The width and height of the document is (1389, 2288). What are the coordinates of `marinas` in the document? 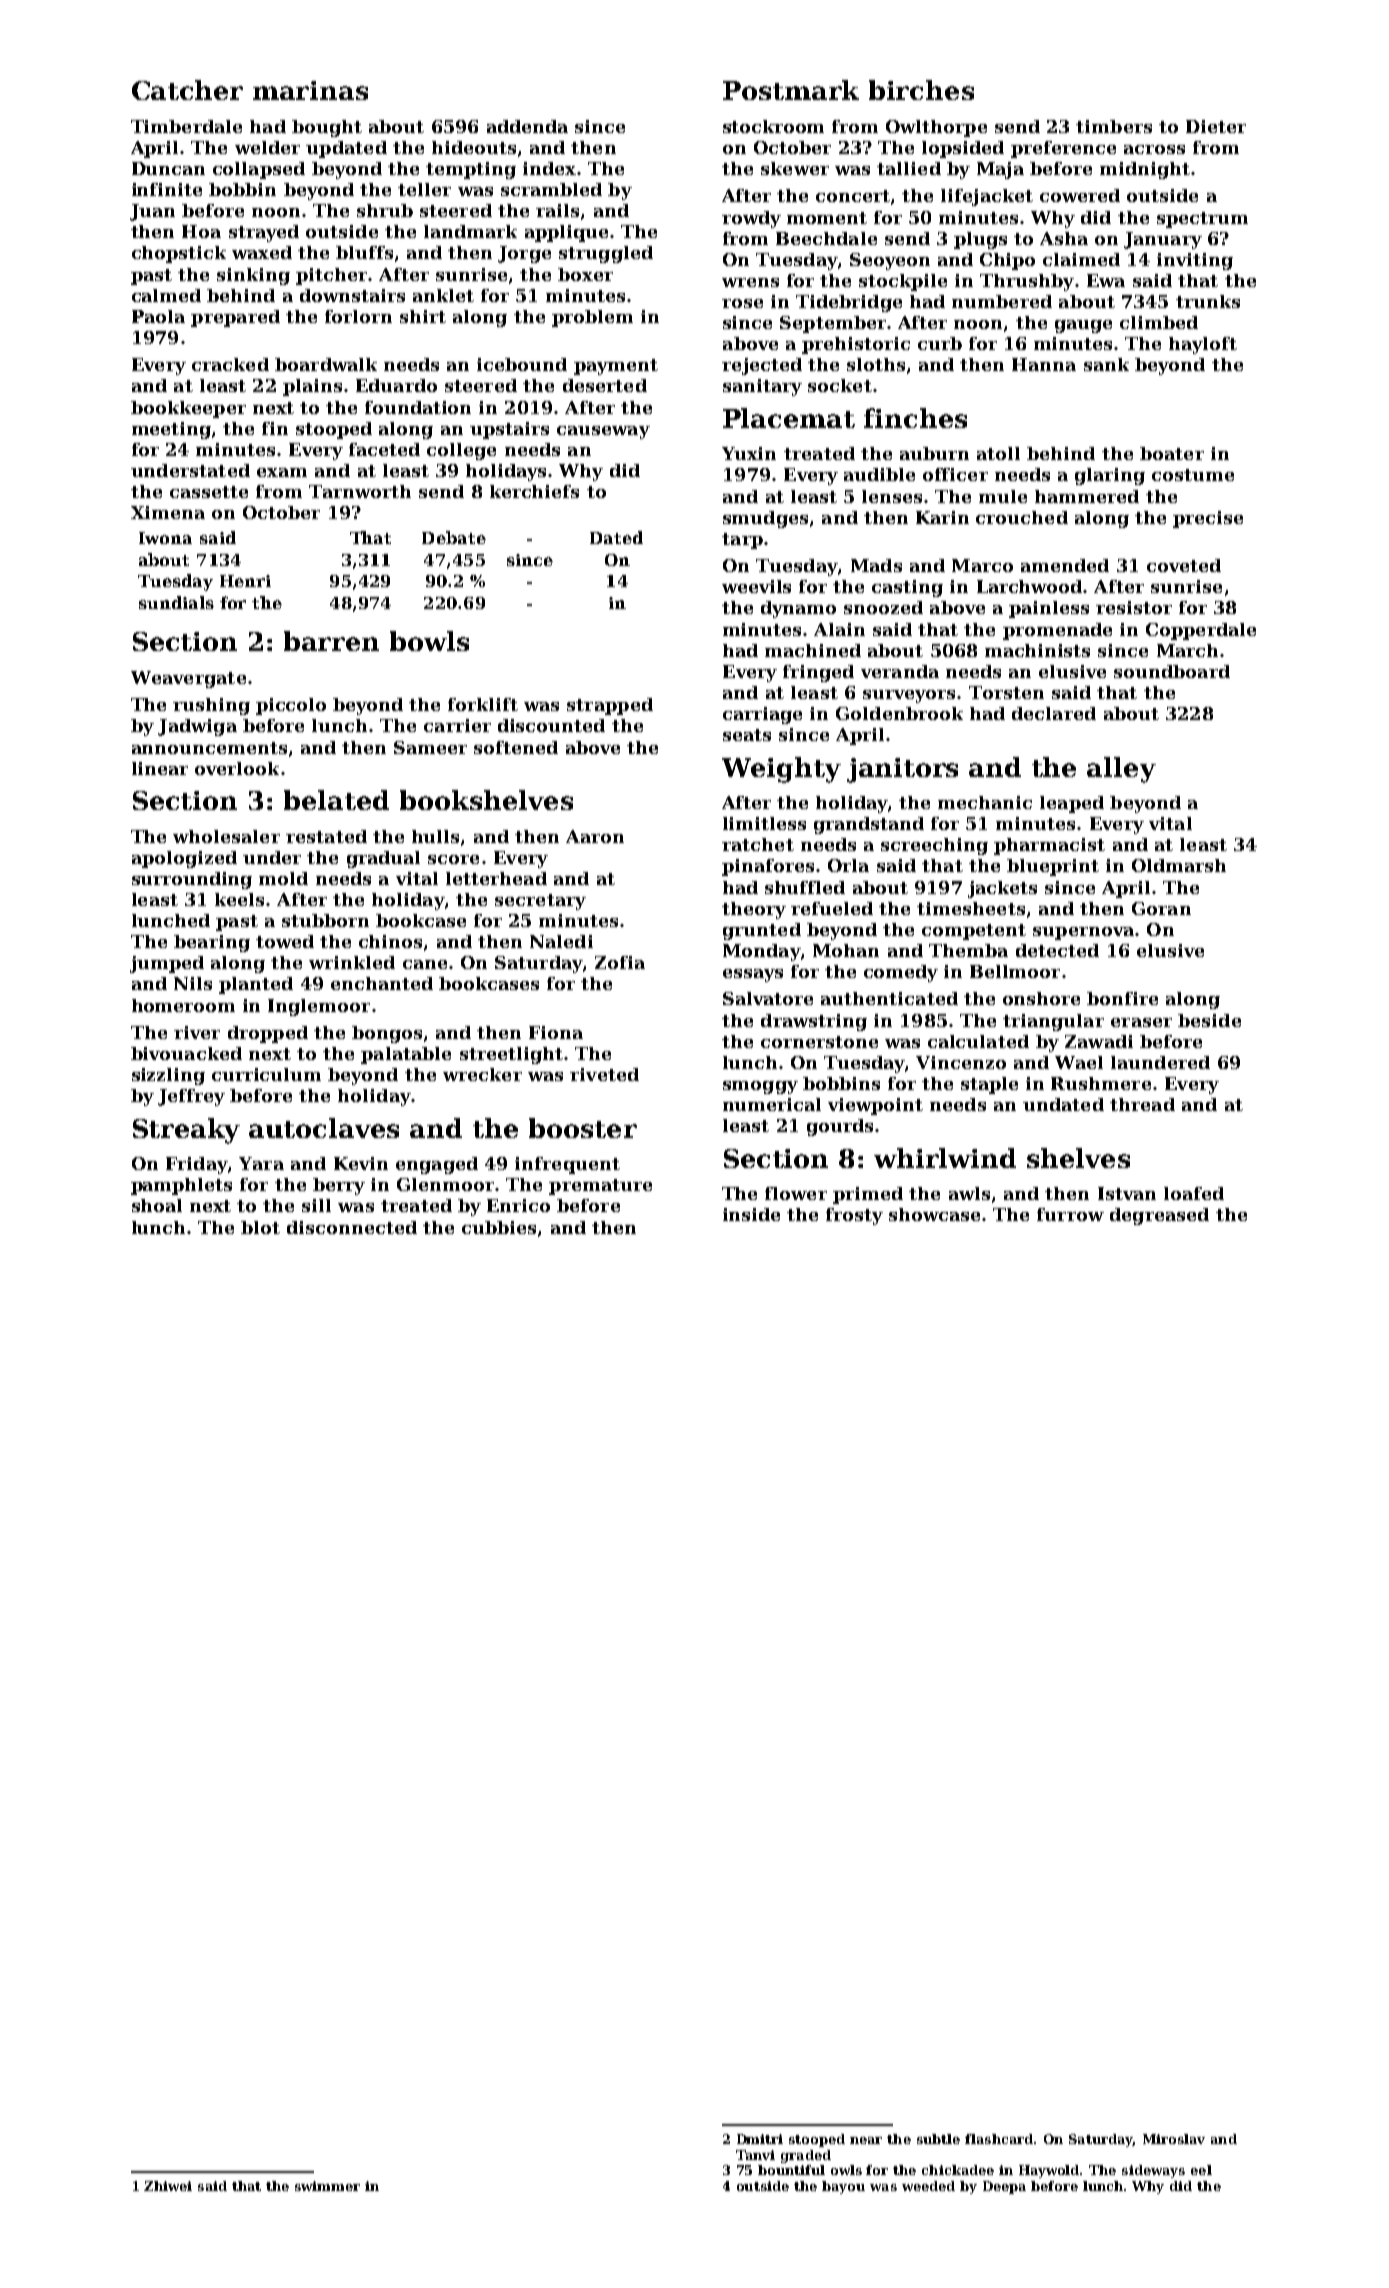 It's located at (310, 90).
